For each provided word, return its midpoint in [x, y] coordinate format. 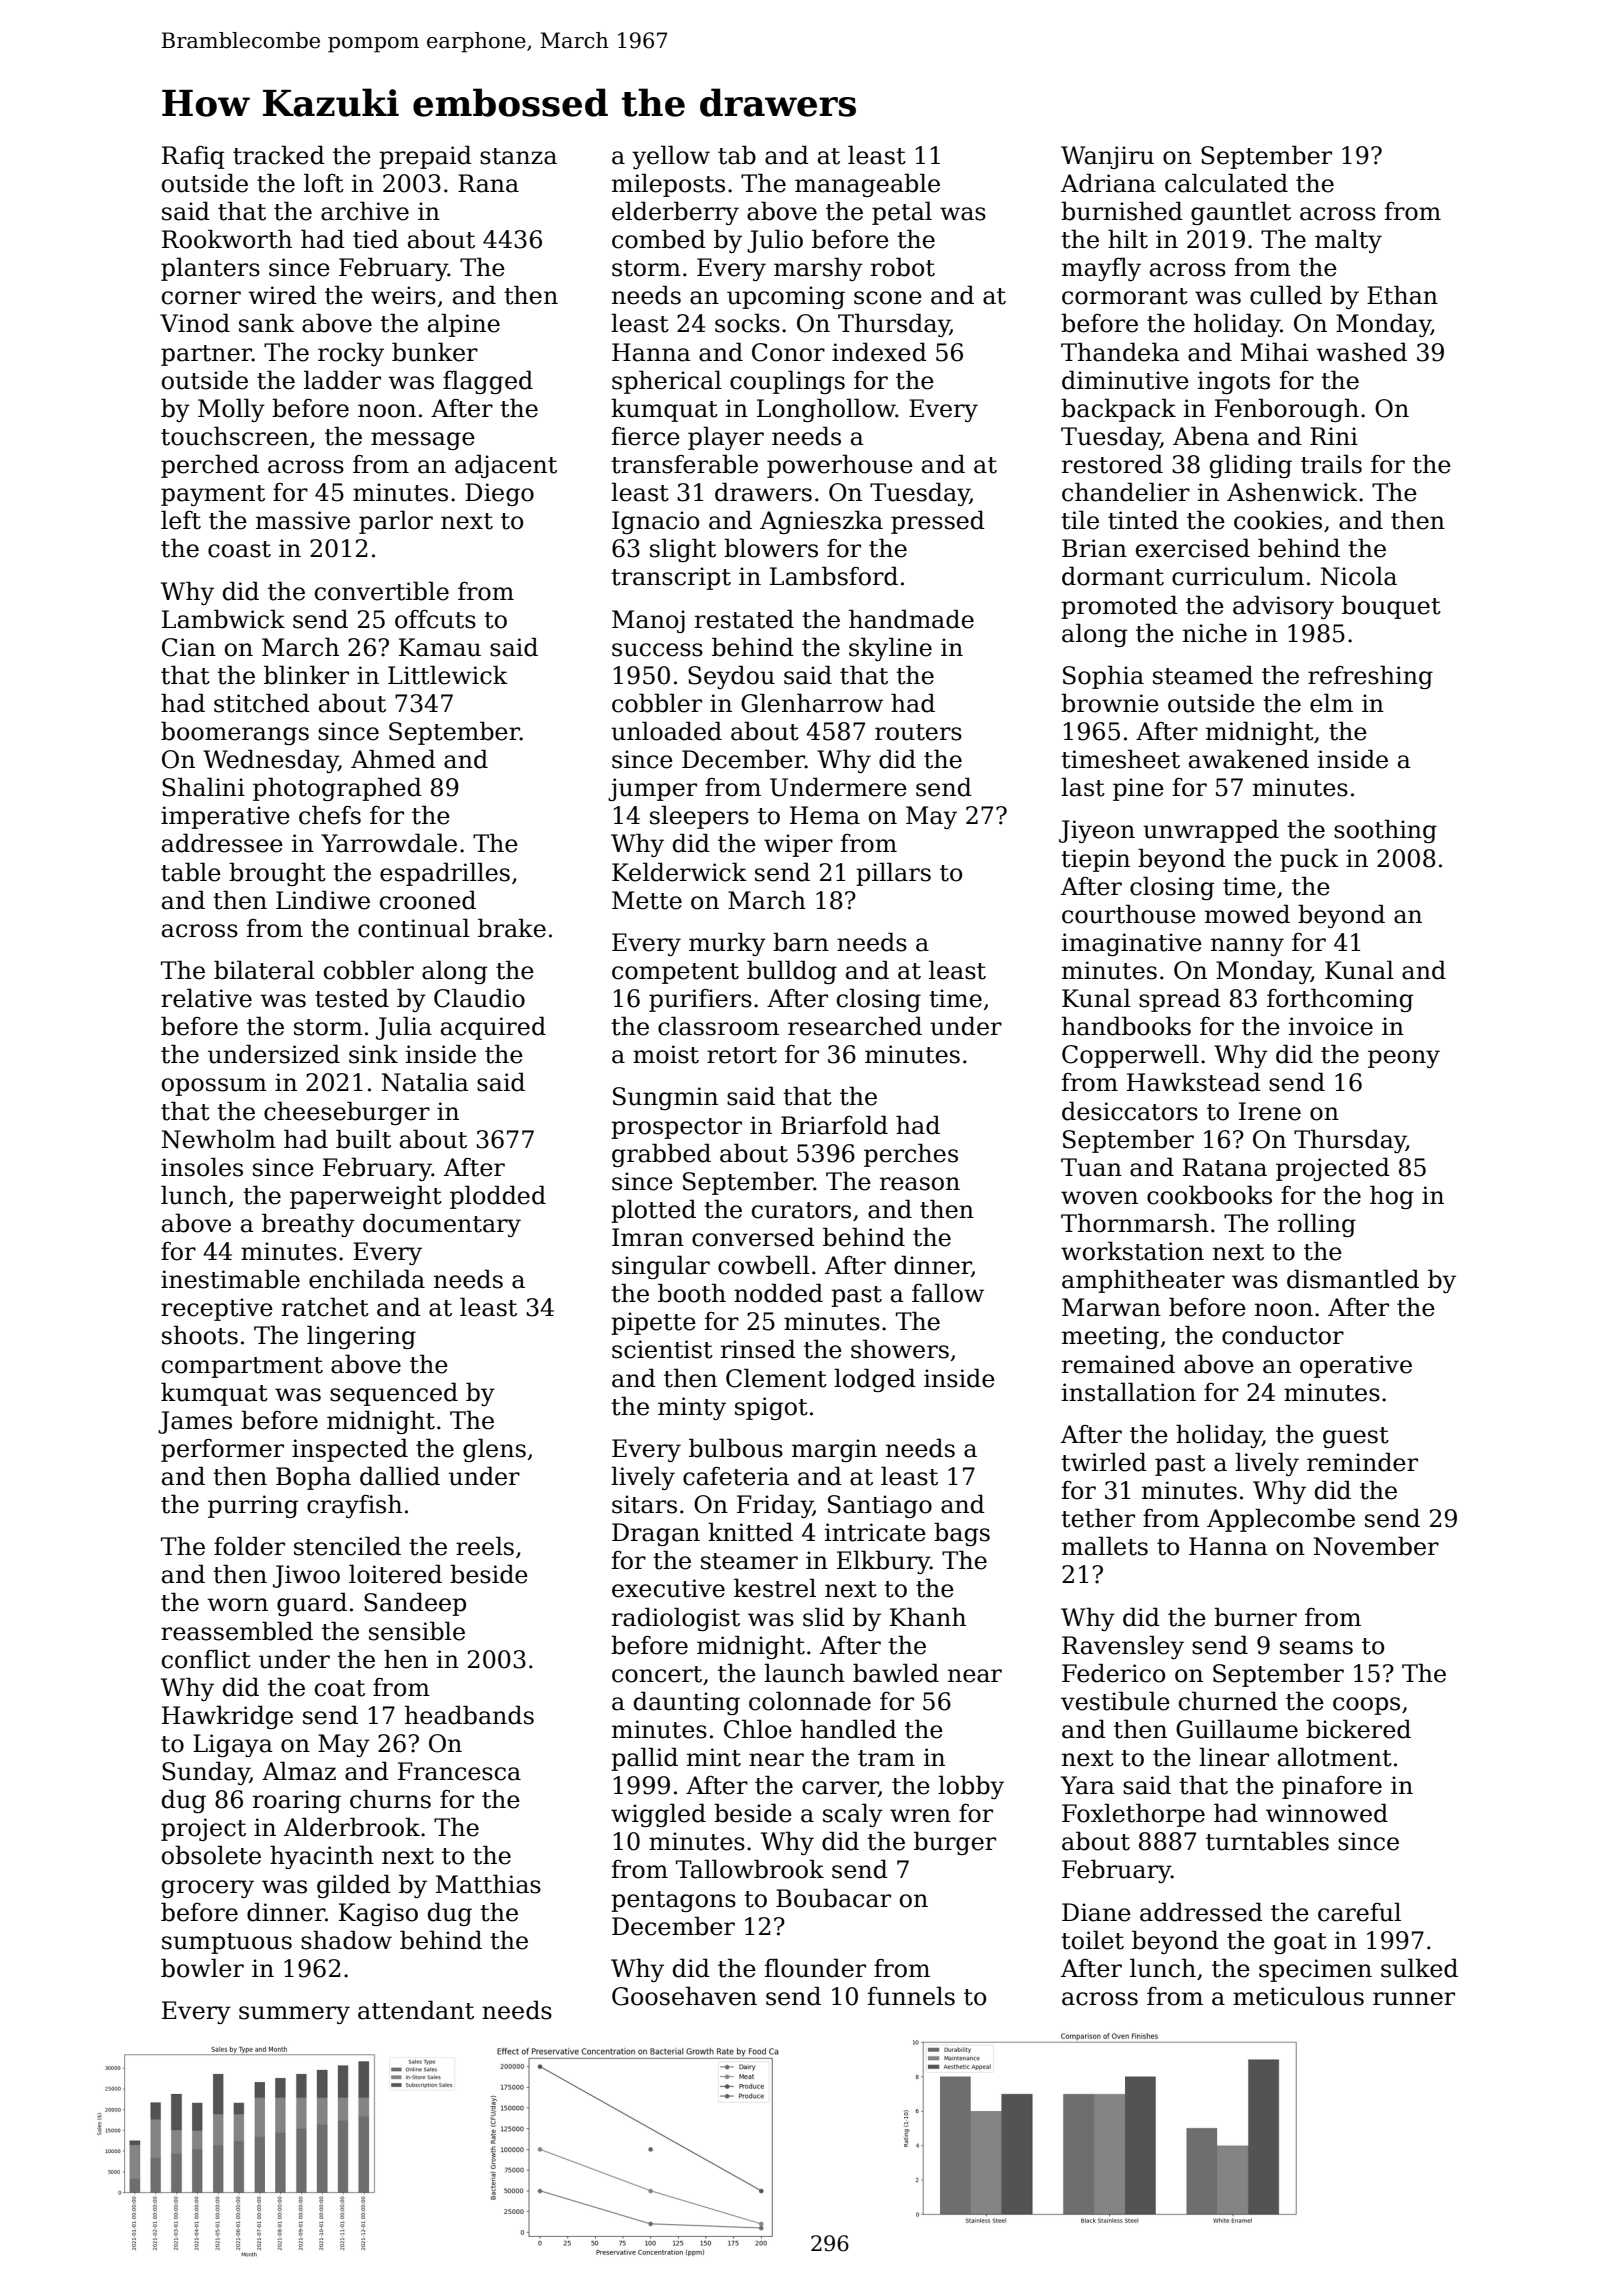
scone [888, 298]
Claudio [479, 998]
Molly [231, 410]
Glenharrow [812, 703]
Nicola [1358, 576]
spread [1180, 1000]
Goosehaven [684, 1996]
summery [294, 2015]
